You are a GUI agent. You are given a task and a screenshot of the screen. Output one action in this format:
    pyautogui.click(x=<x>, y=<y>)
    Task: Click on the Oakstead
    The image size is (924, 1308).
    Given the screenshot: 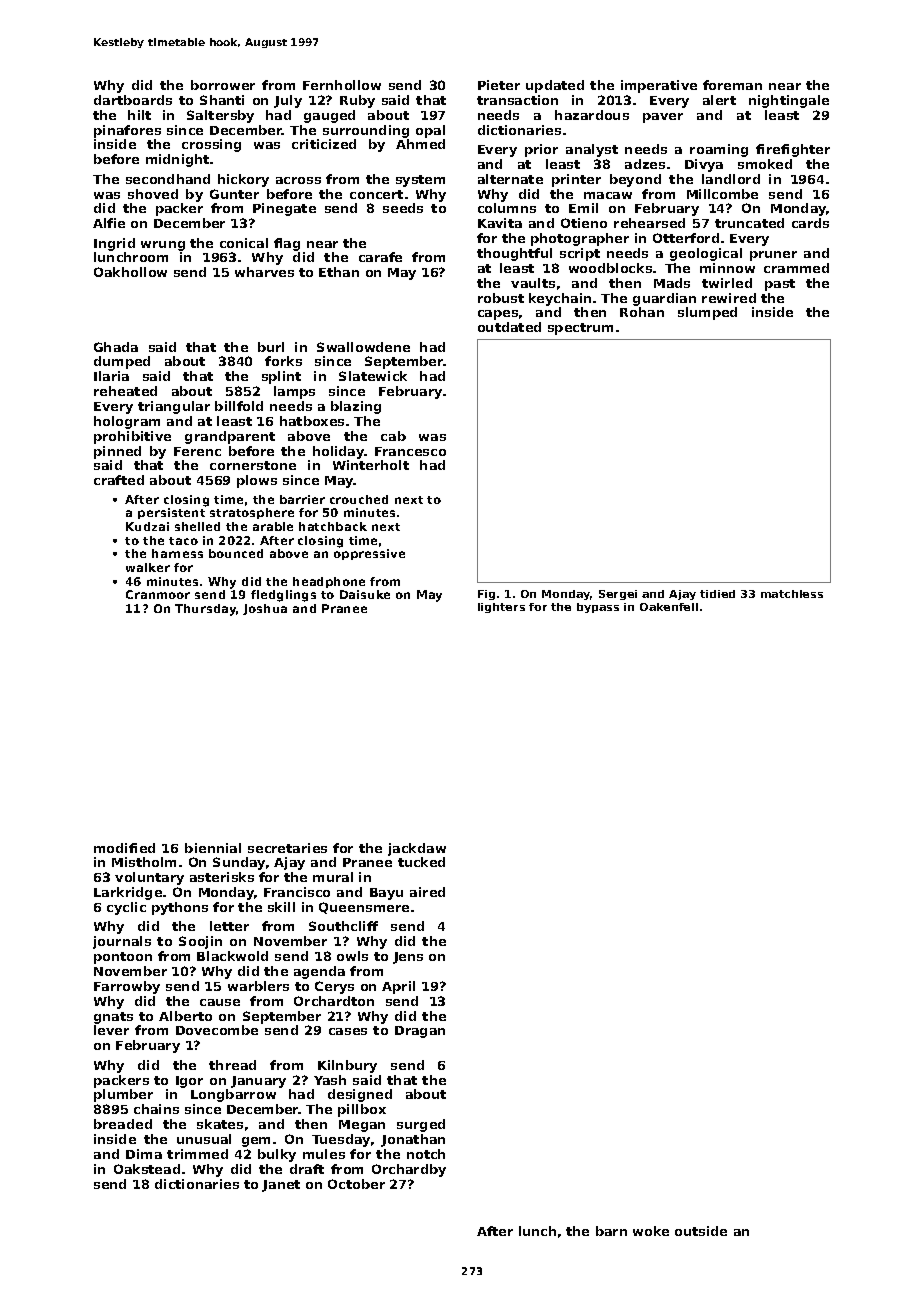 What is the action you would take?
    pyautogui.click(x=147, y=1169)
